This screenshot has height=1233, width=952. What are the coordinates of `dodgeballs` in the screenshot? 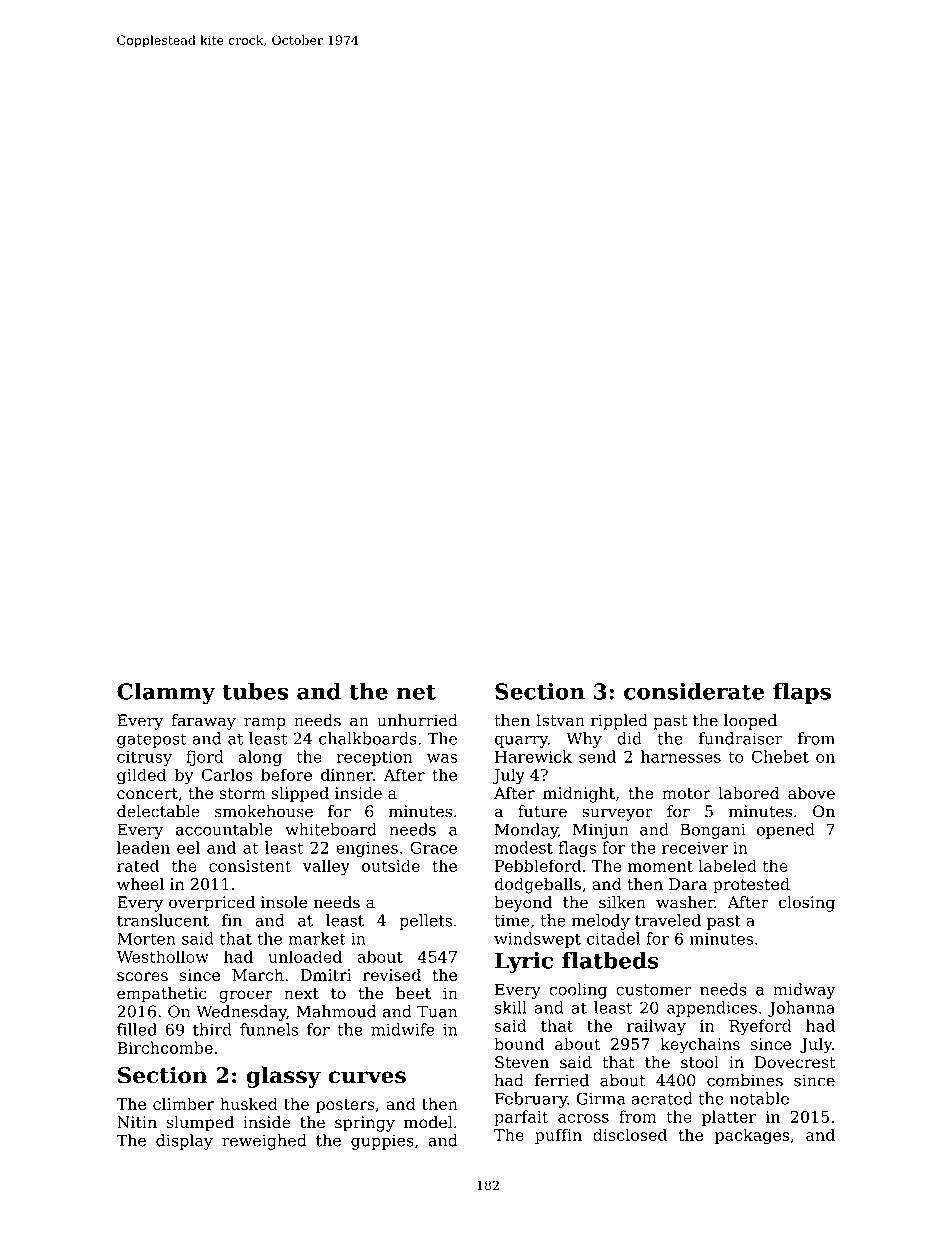 It's located at (538, 885).
